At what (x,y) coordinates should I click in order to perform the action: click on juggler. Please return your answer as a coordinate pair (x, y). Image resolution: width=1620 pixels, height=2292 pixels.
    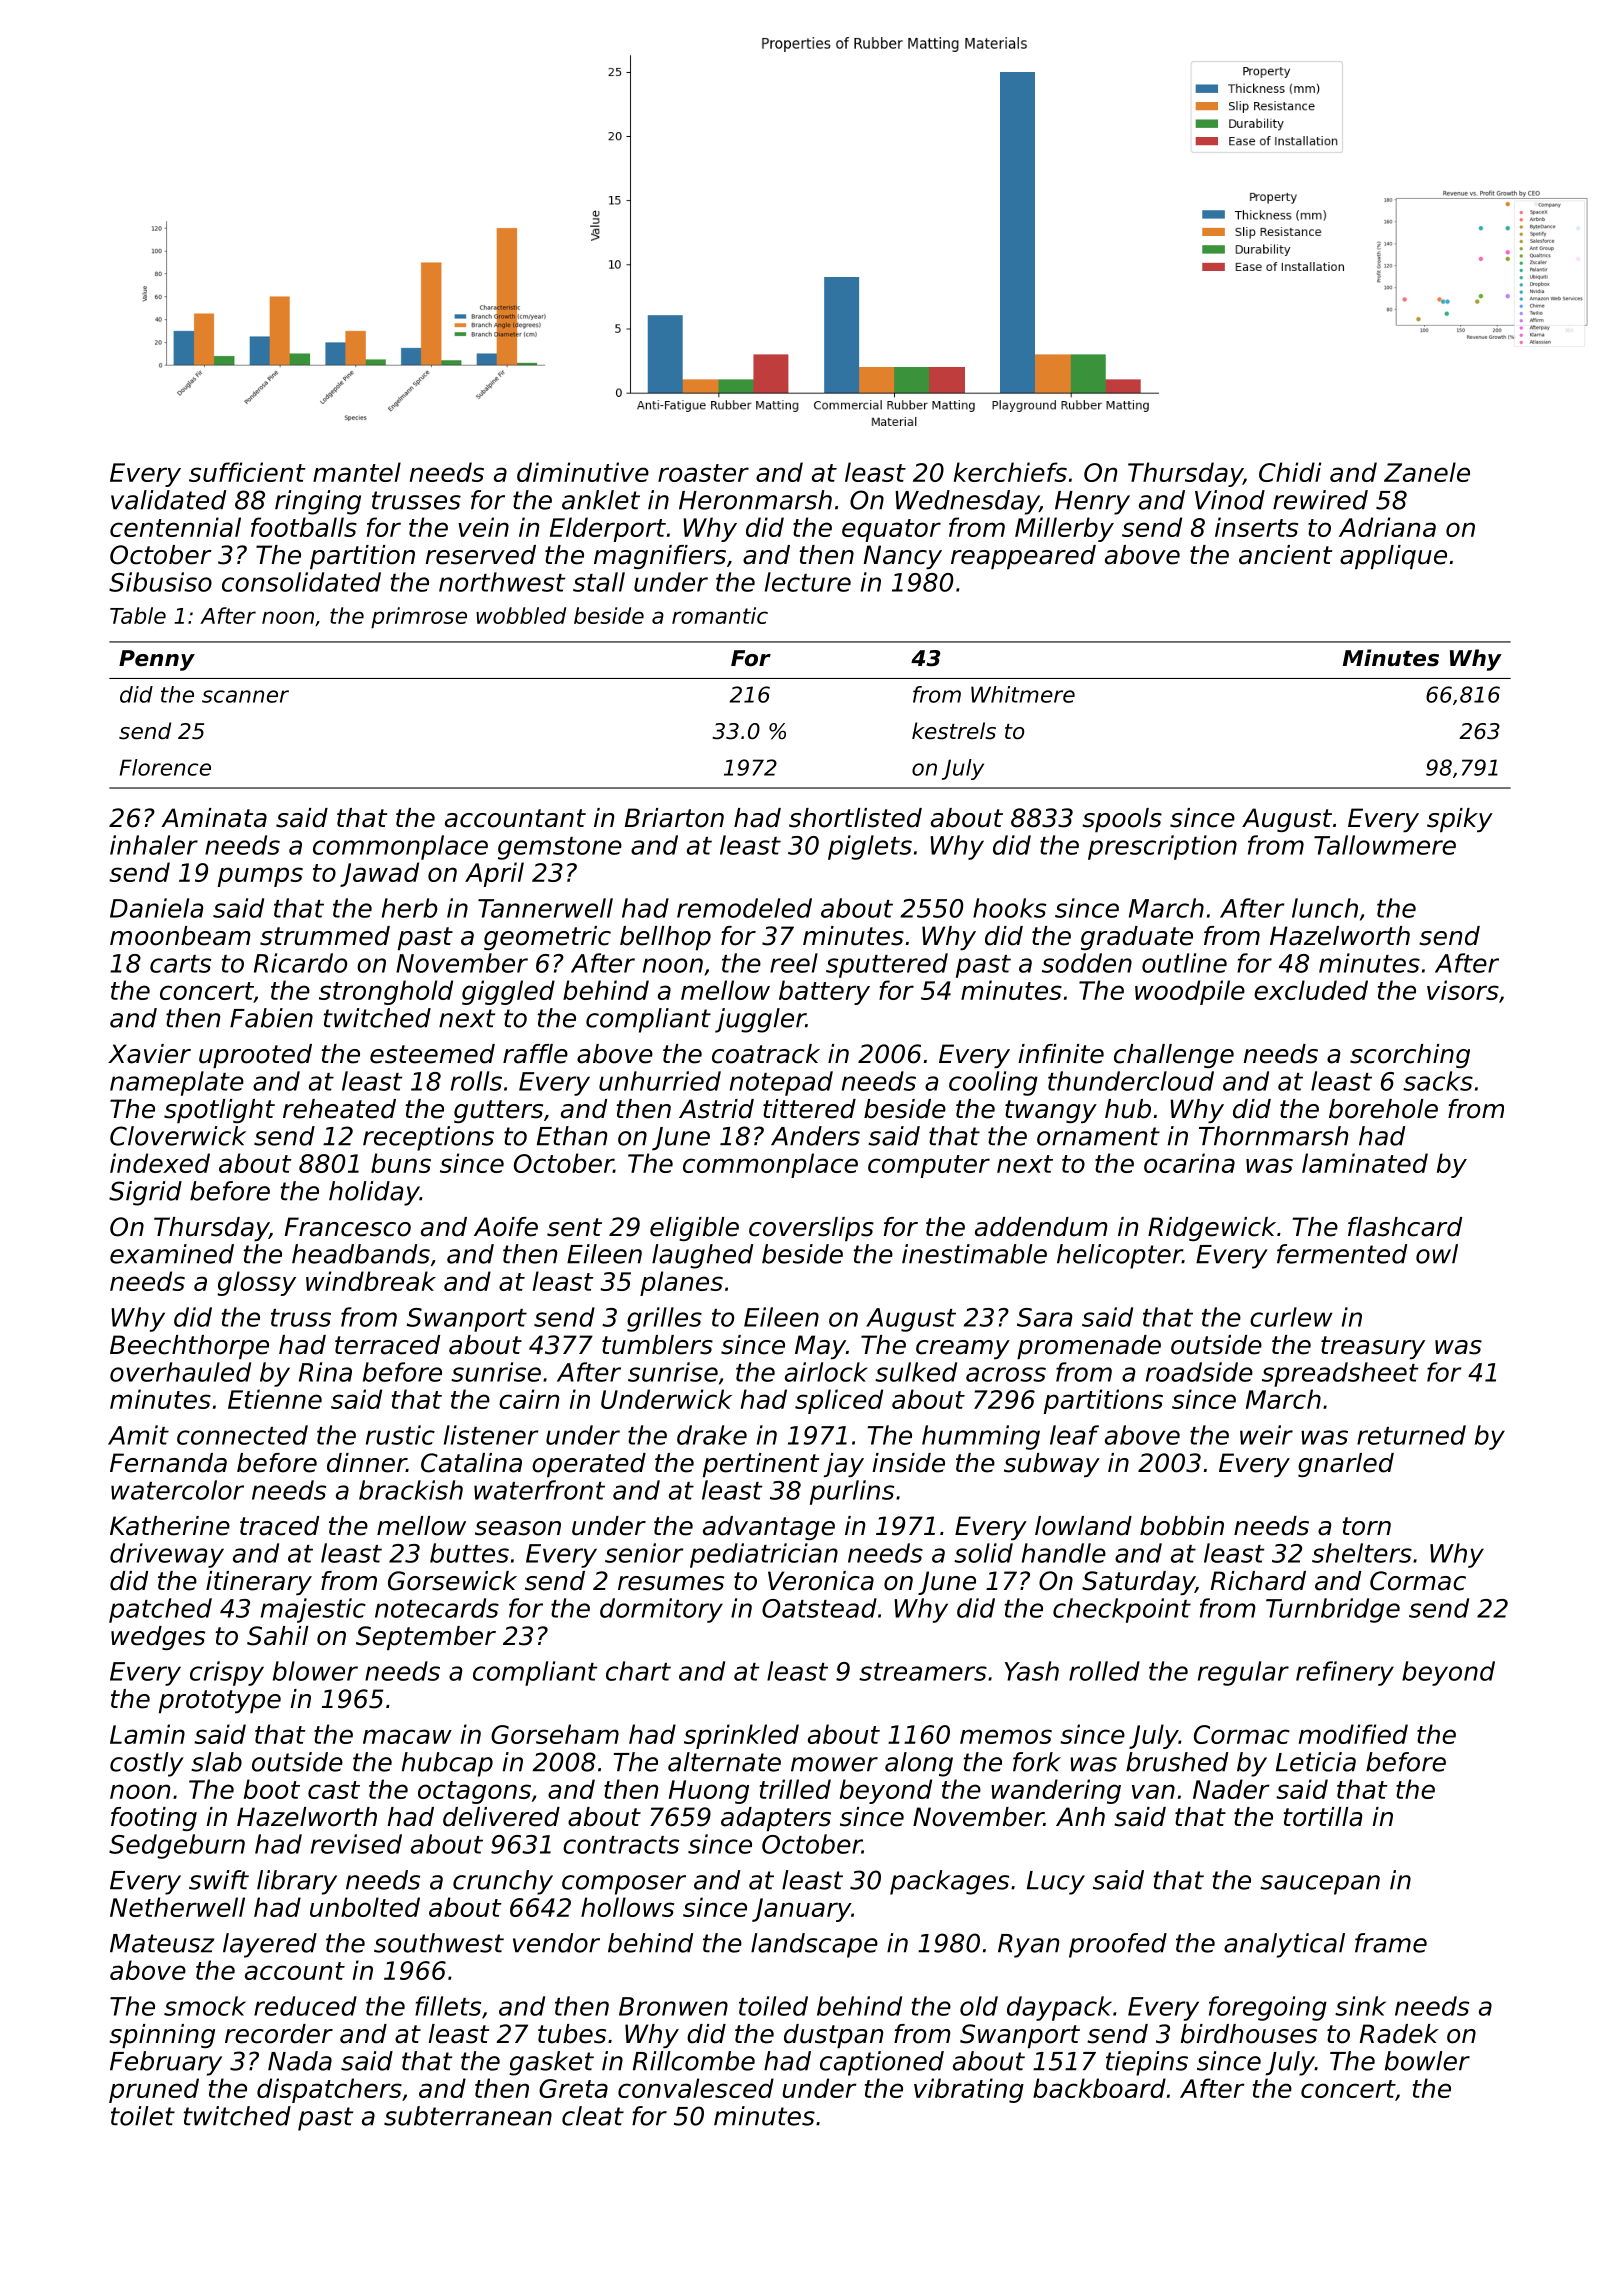
    Looking at the image, I should click on (760, 1020).
